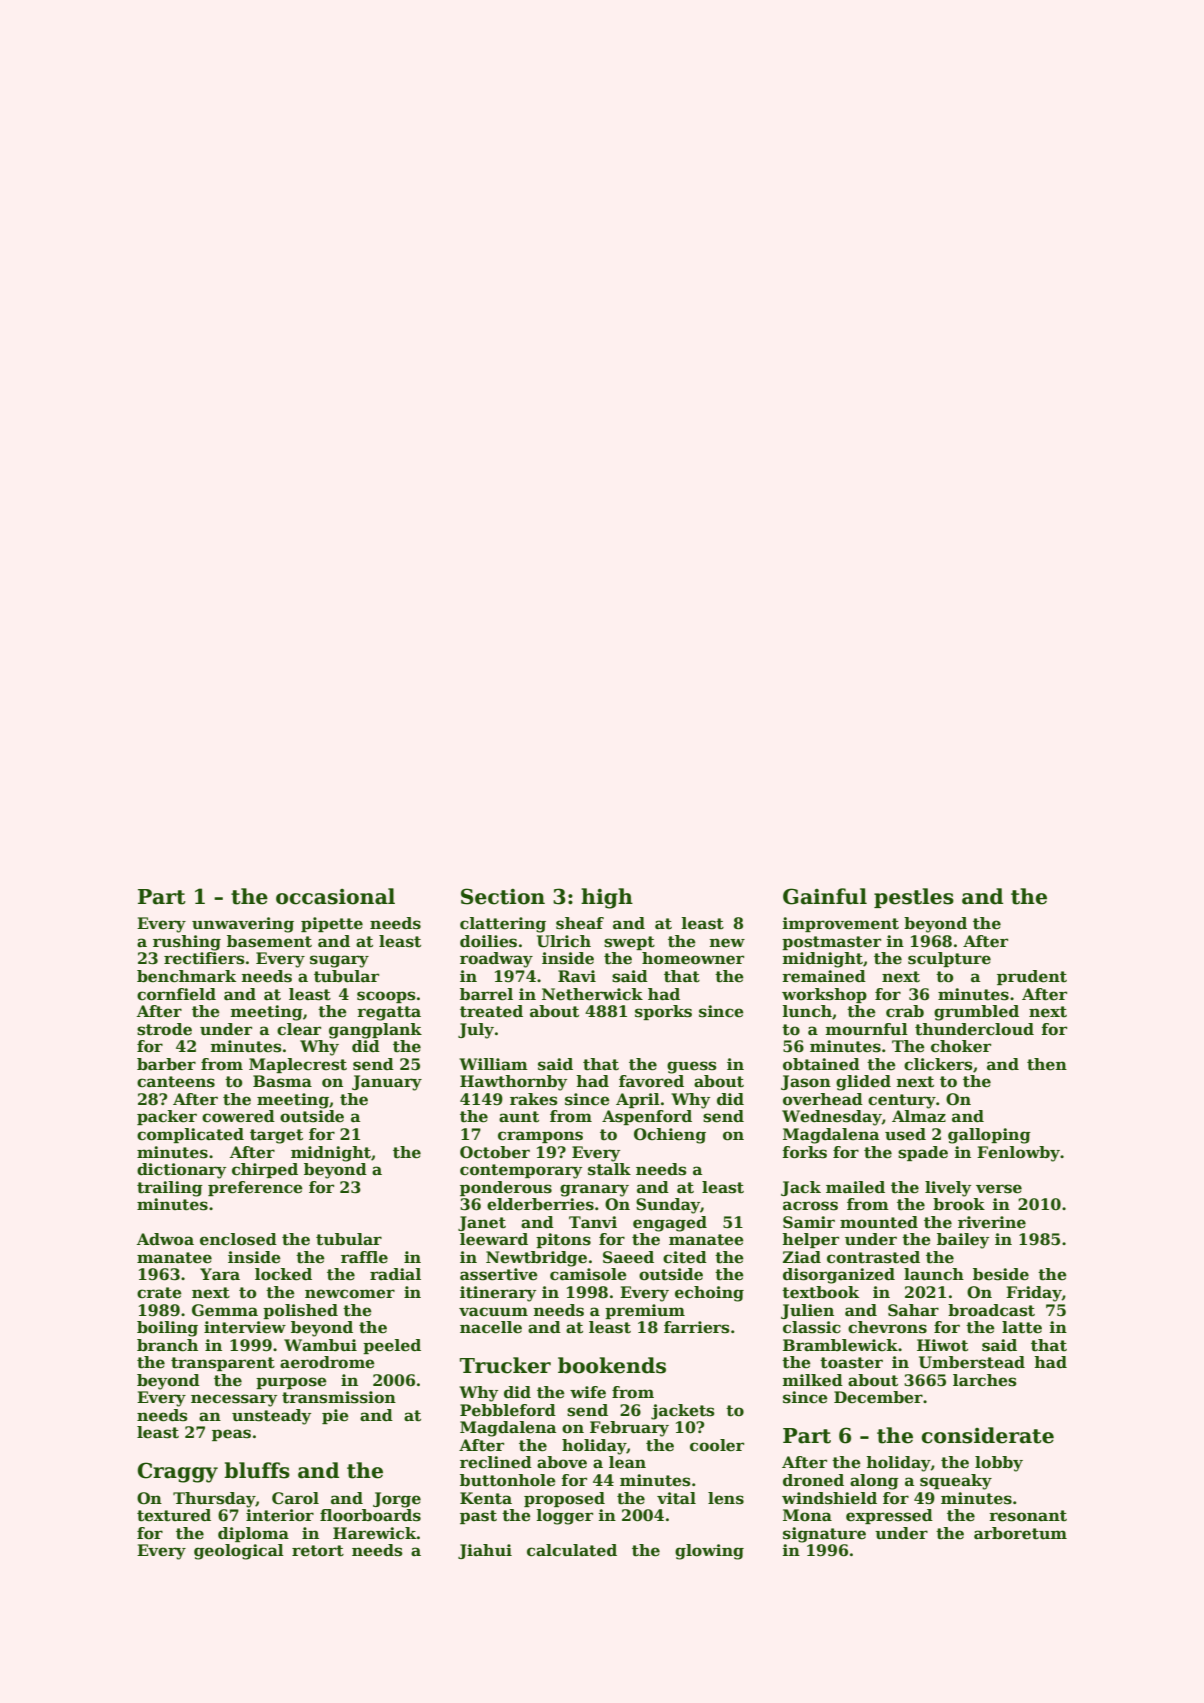  What do you see at coordinates (629, 1429) in the page?
I see `February` at bounding box center [629, 1429].
